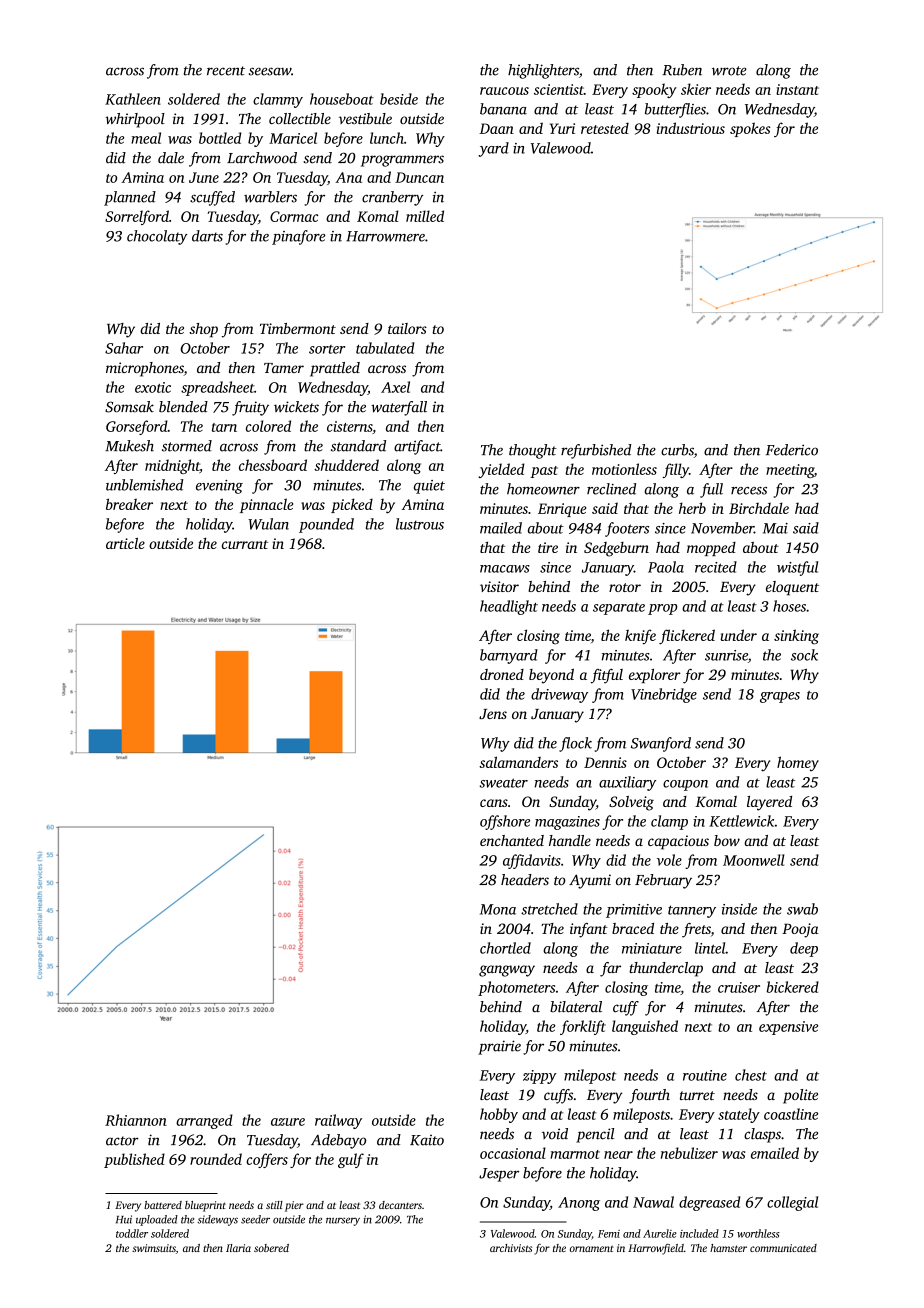  What do you see at coordinates (596, 451) in the page?
I see `refurbished` at bounding box center [596, 451].
